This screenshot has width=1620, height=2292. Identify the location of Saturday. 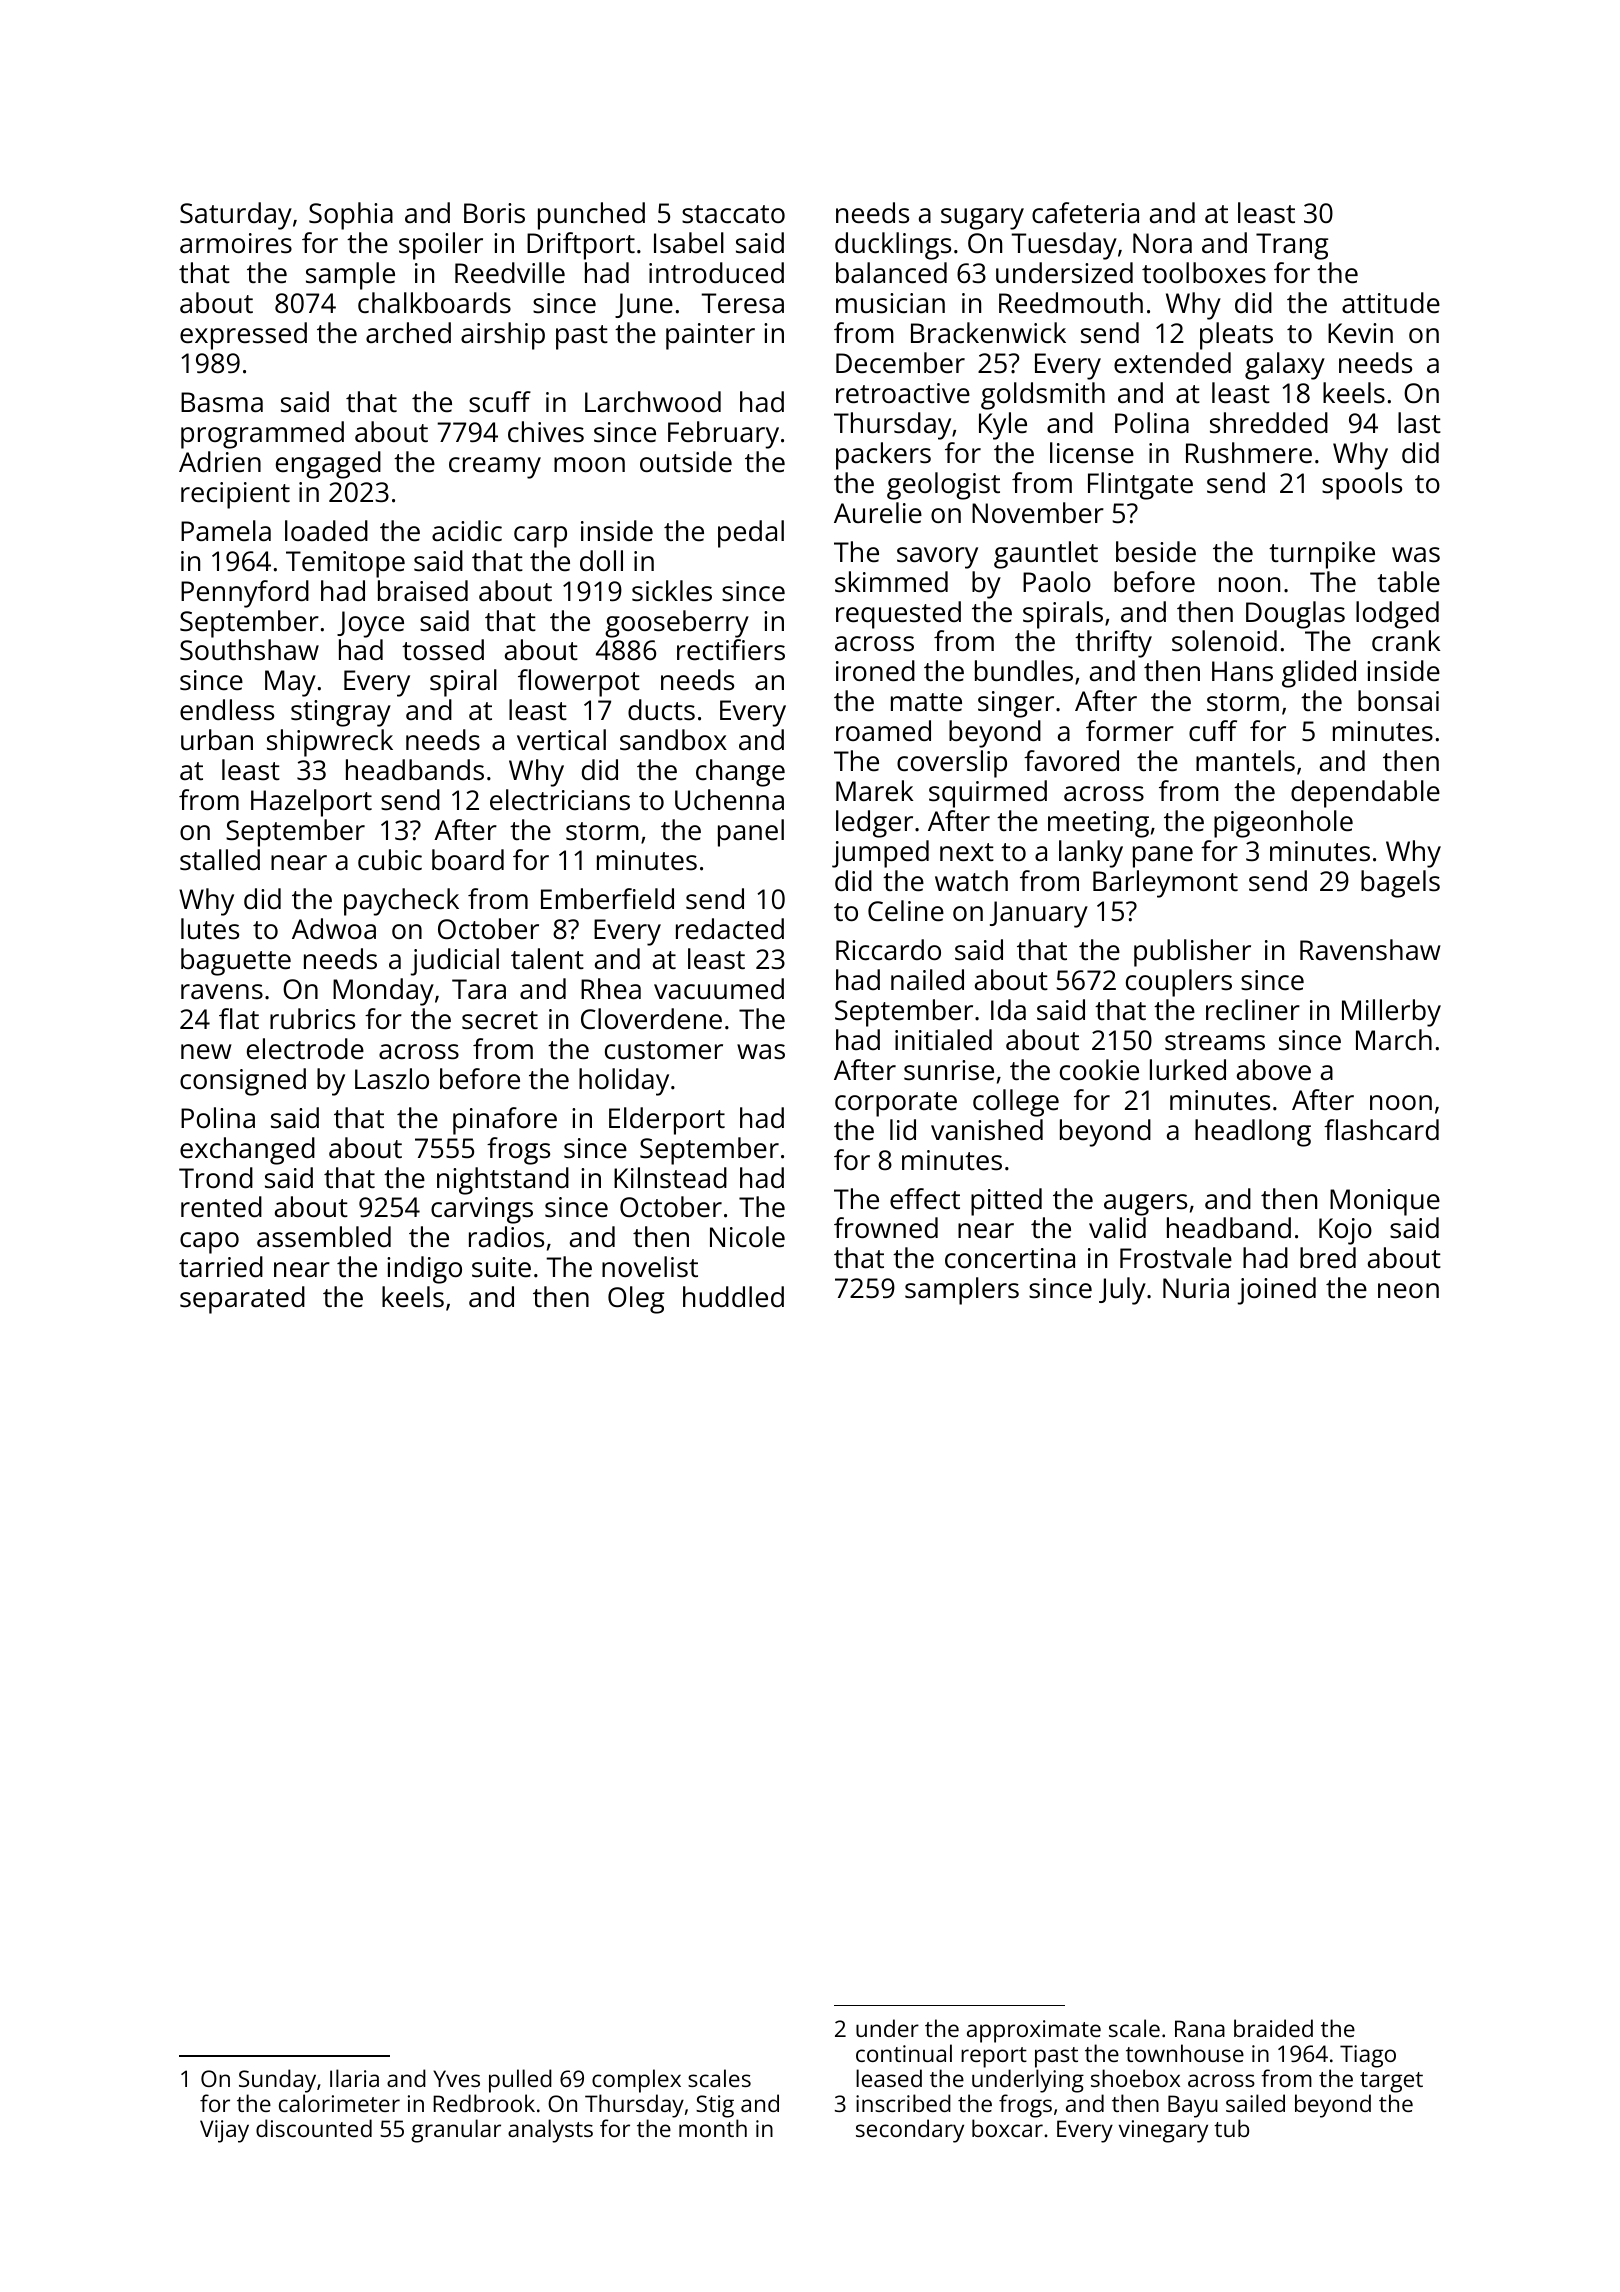
(236, 216).
